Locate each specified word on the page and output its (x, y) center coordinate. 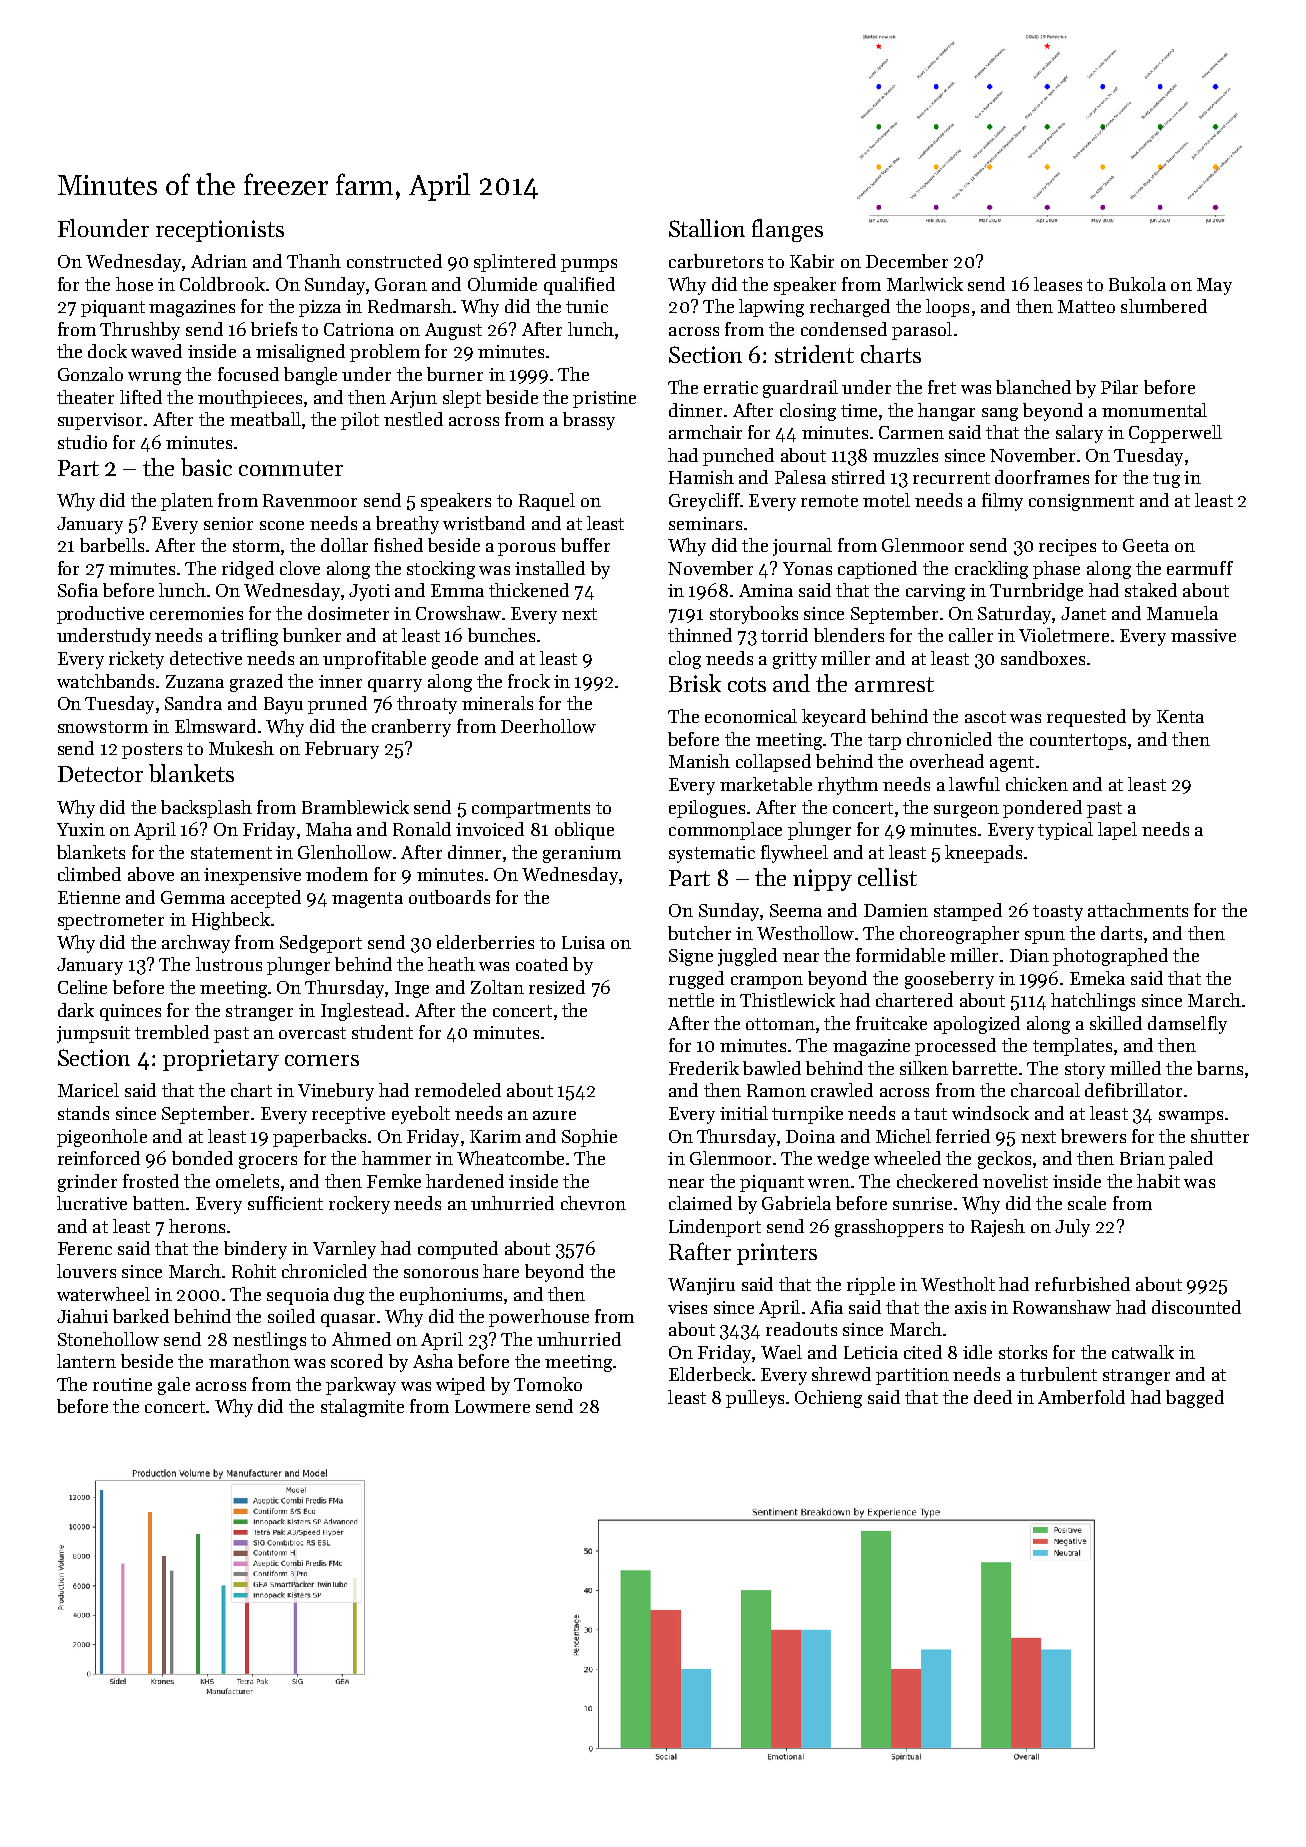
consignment (1081, 502)
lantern (86, 1361)
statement (231, 853)
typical (1065, 831)
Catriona (359, 329)
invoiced (490, 829)
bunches (501, 635)
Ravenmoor (310, 500)
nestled (413, 419)
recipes (1067, 547)
